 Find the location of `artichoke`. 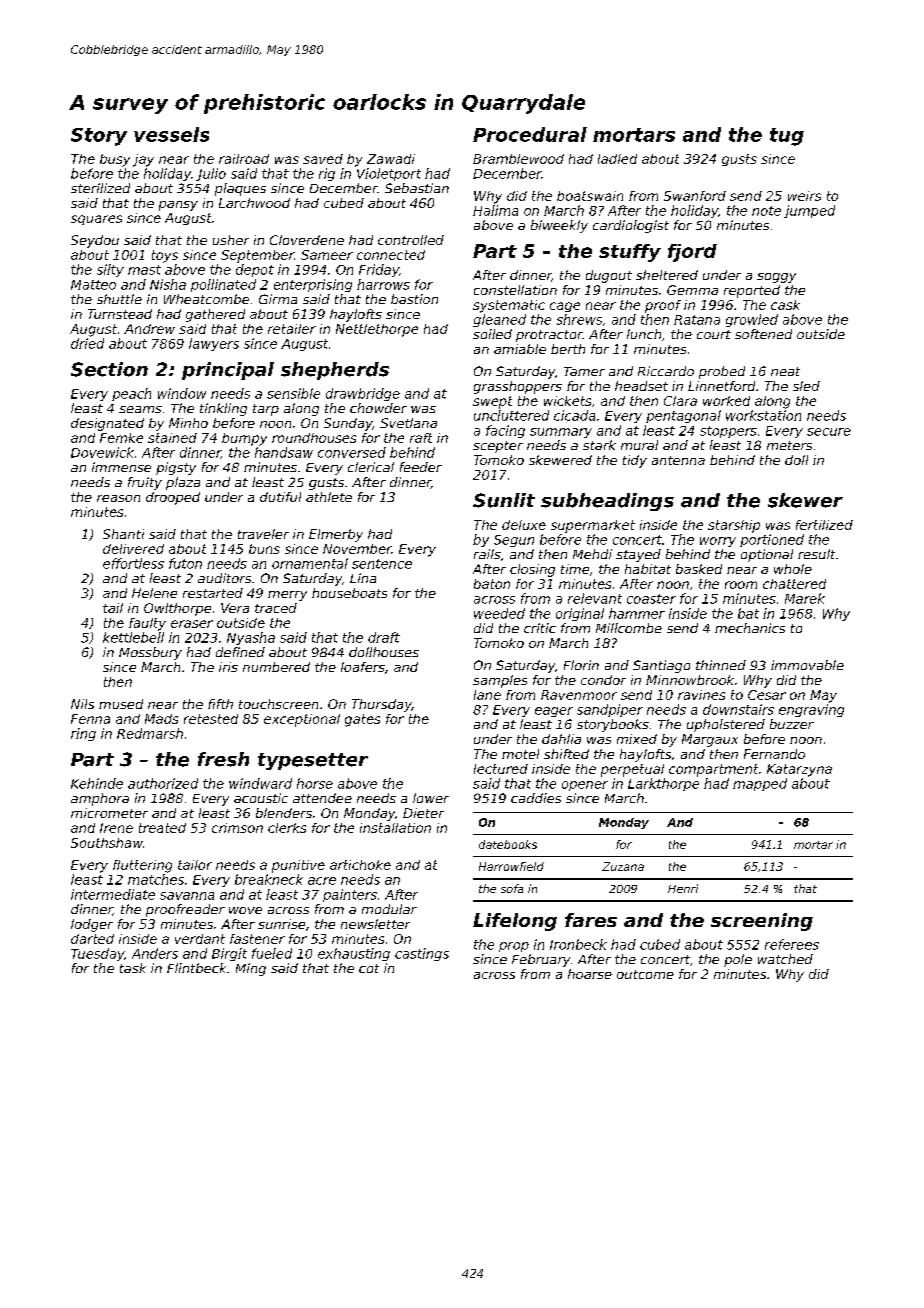

artichoke is located at coordinates (360, 865).
